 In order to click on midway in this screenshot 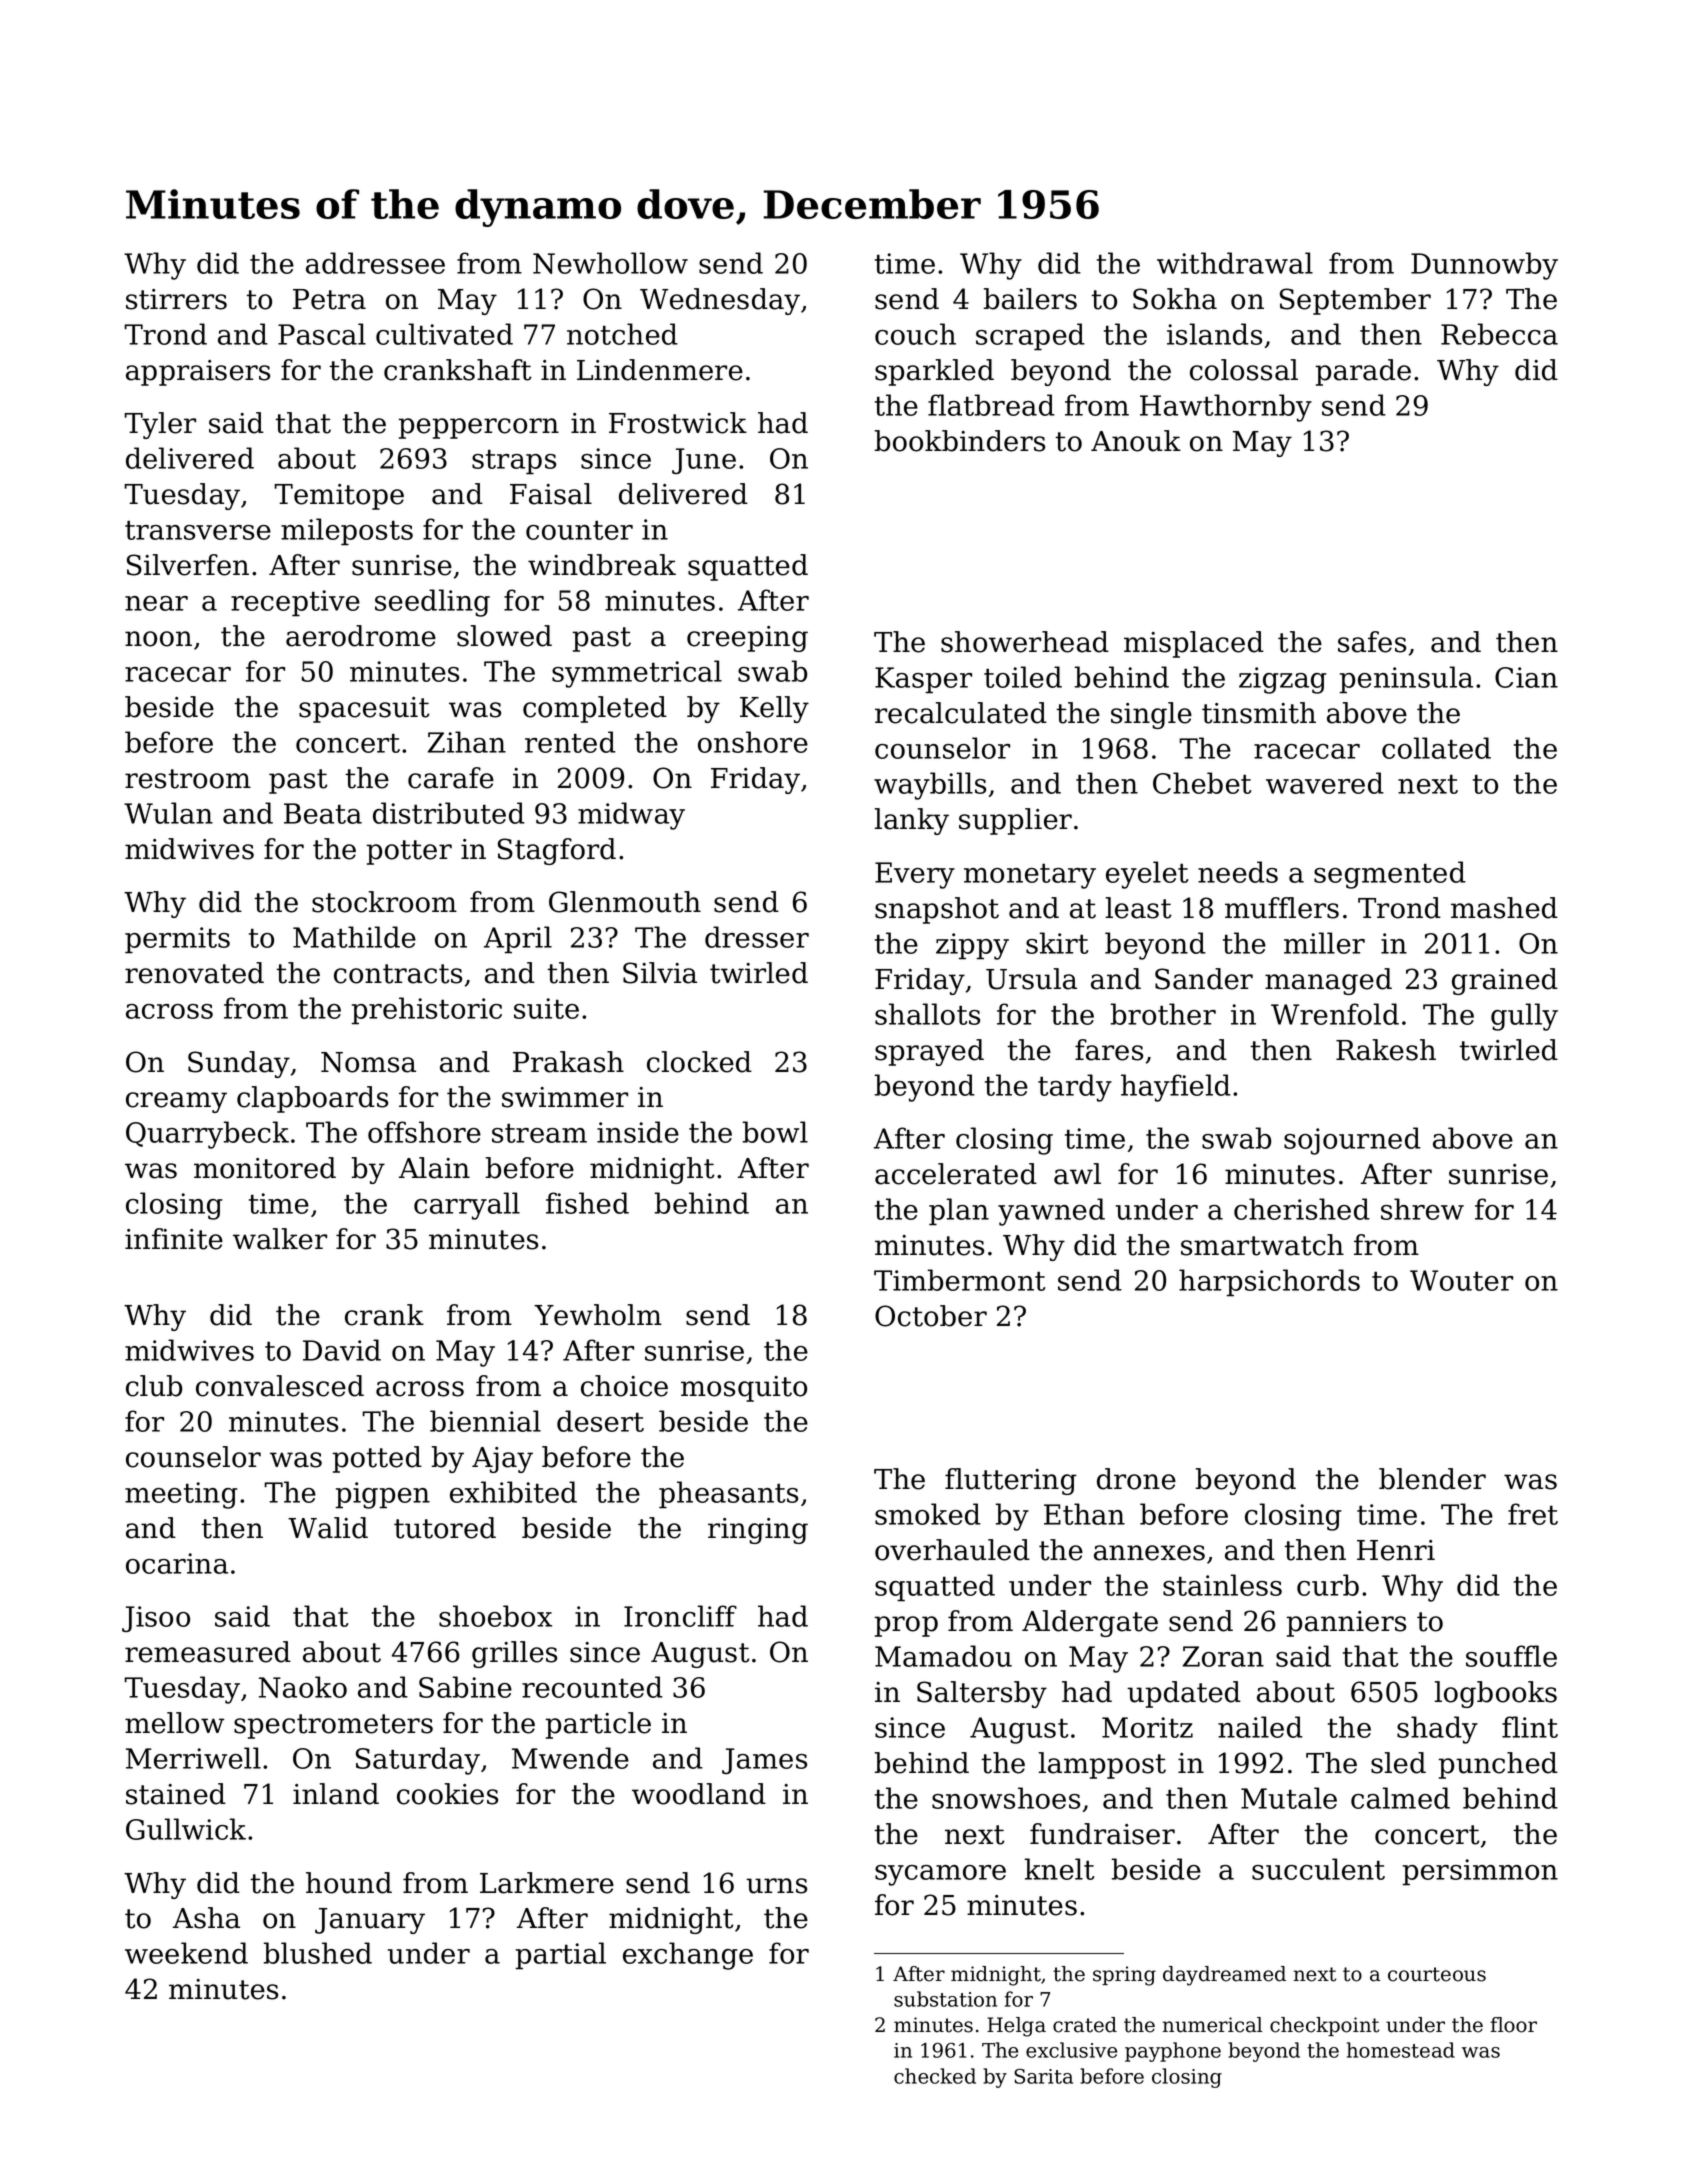, I will do `click(631, 816)`.
